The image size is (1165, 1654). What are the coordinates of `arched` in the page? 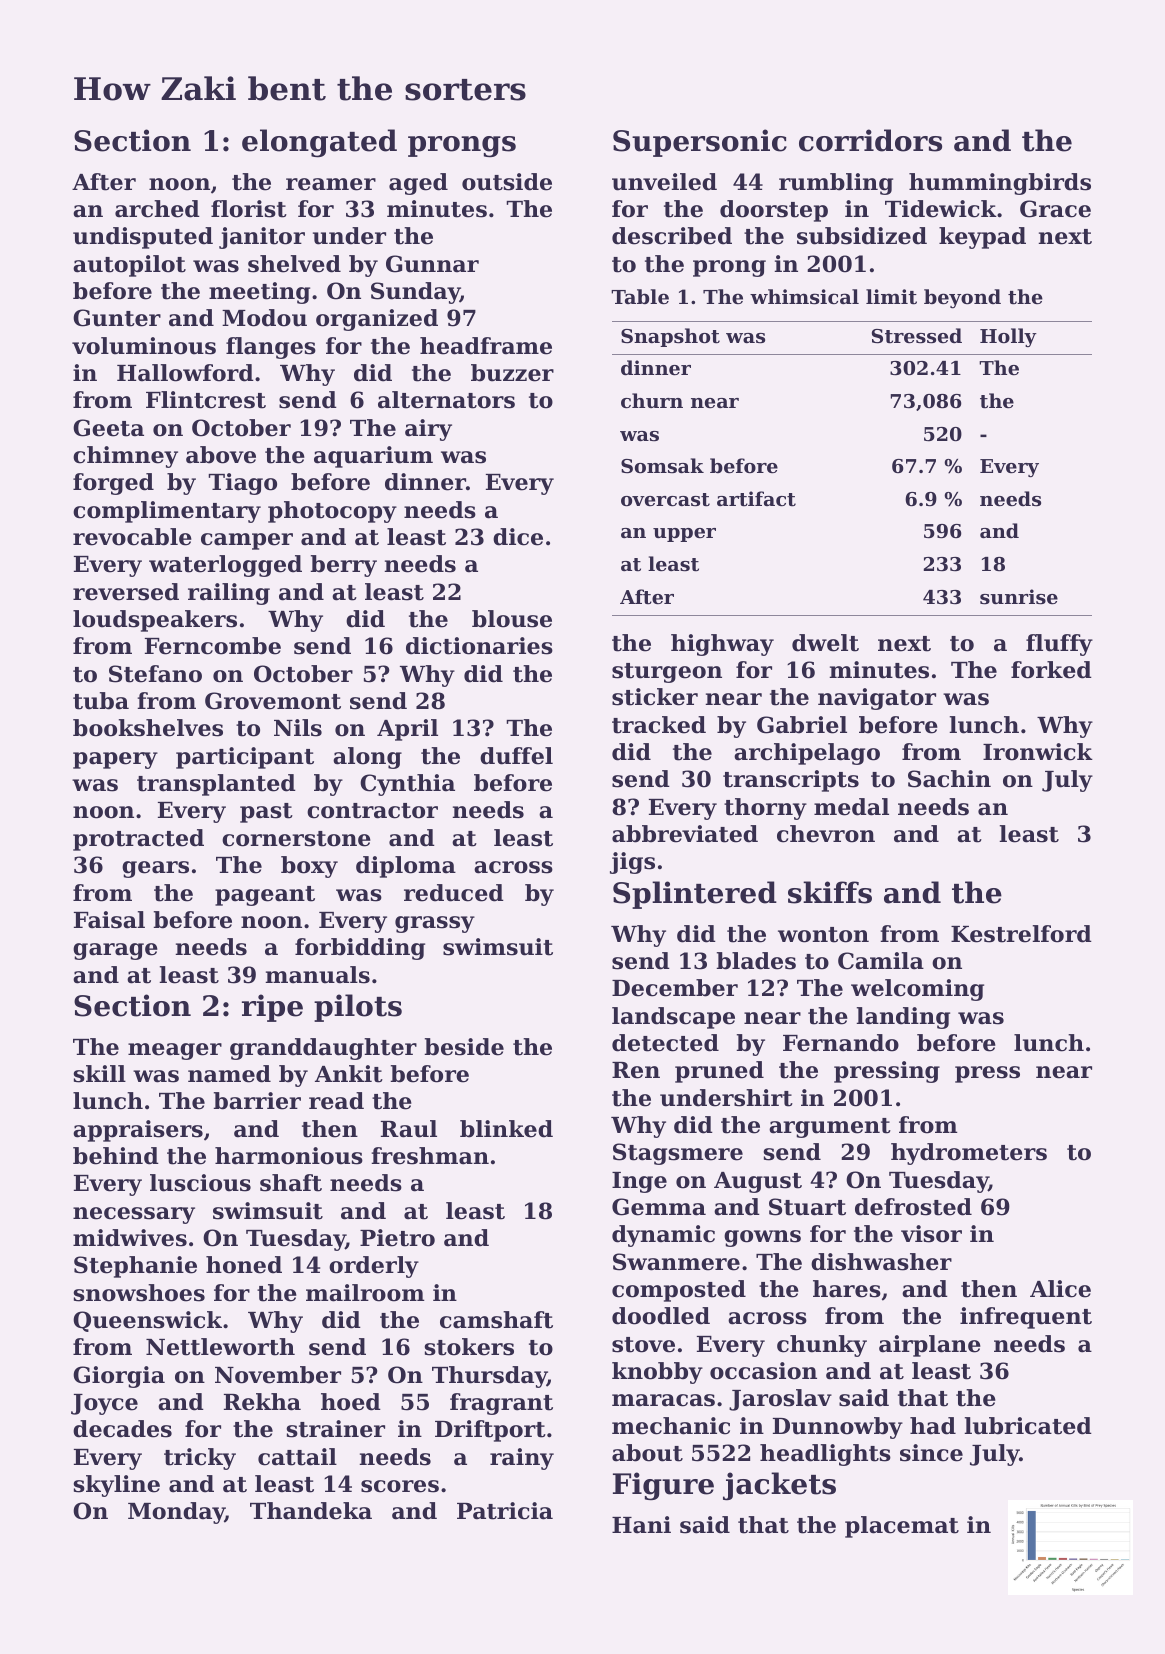 It's located at (157, 209).
